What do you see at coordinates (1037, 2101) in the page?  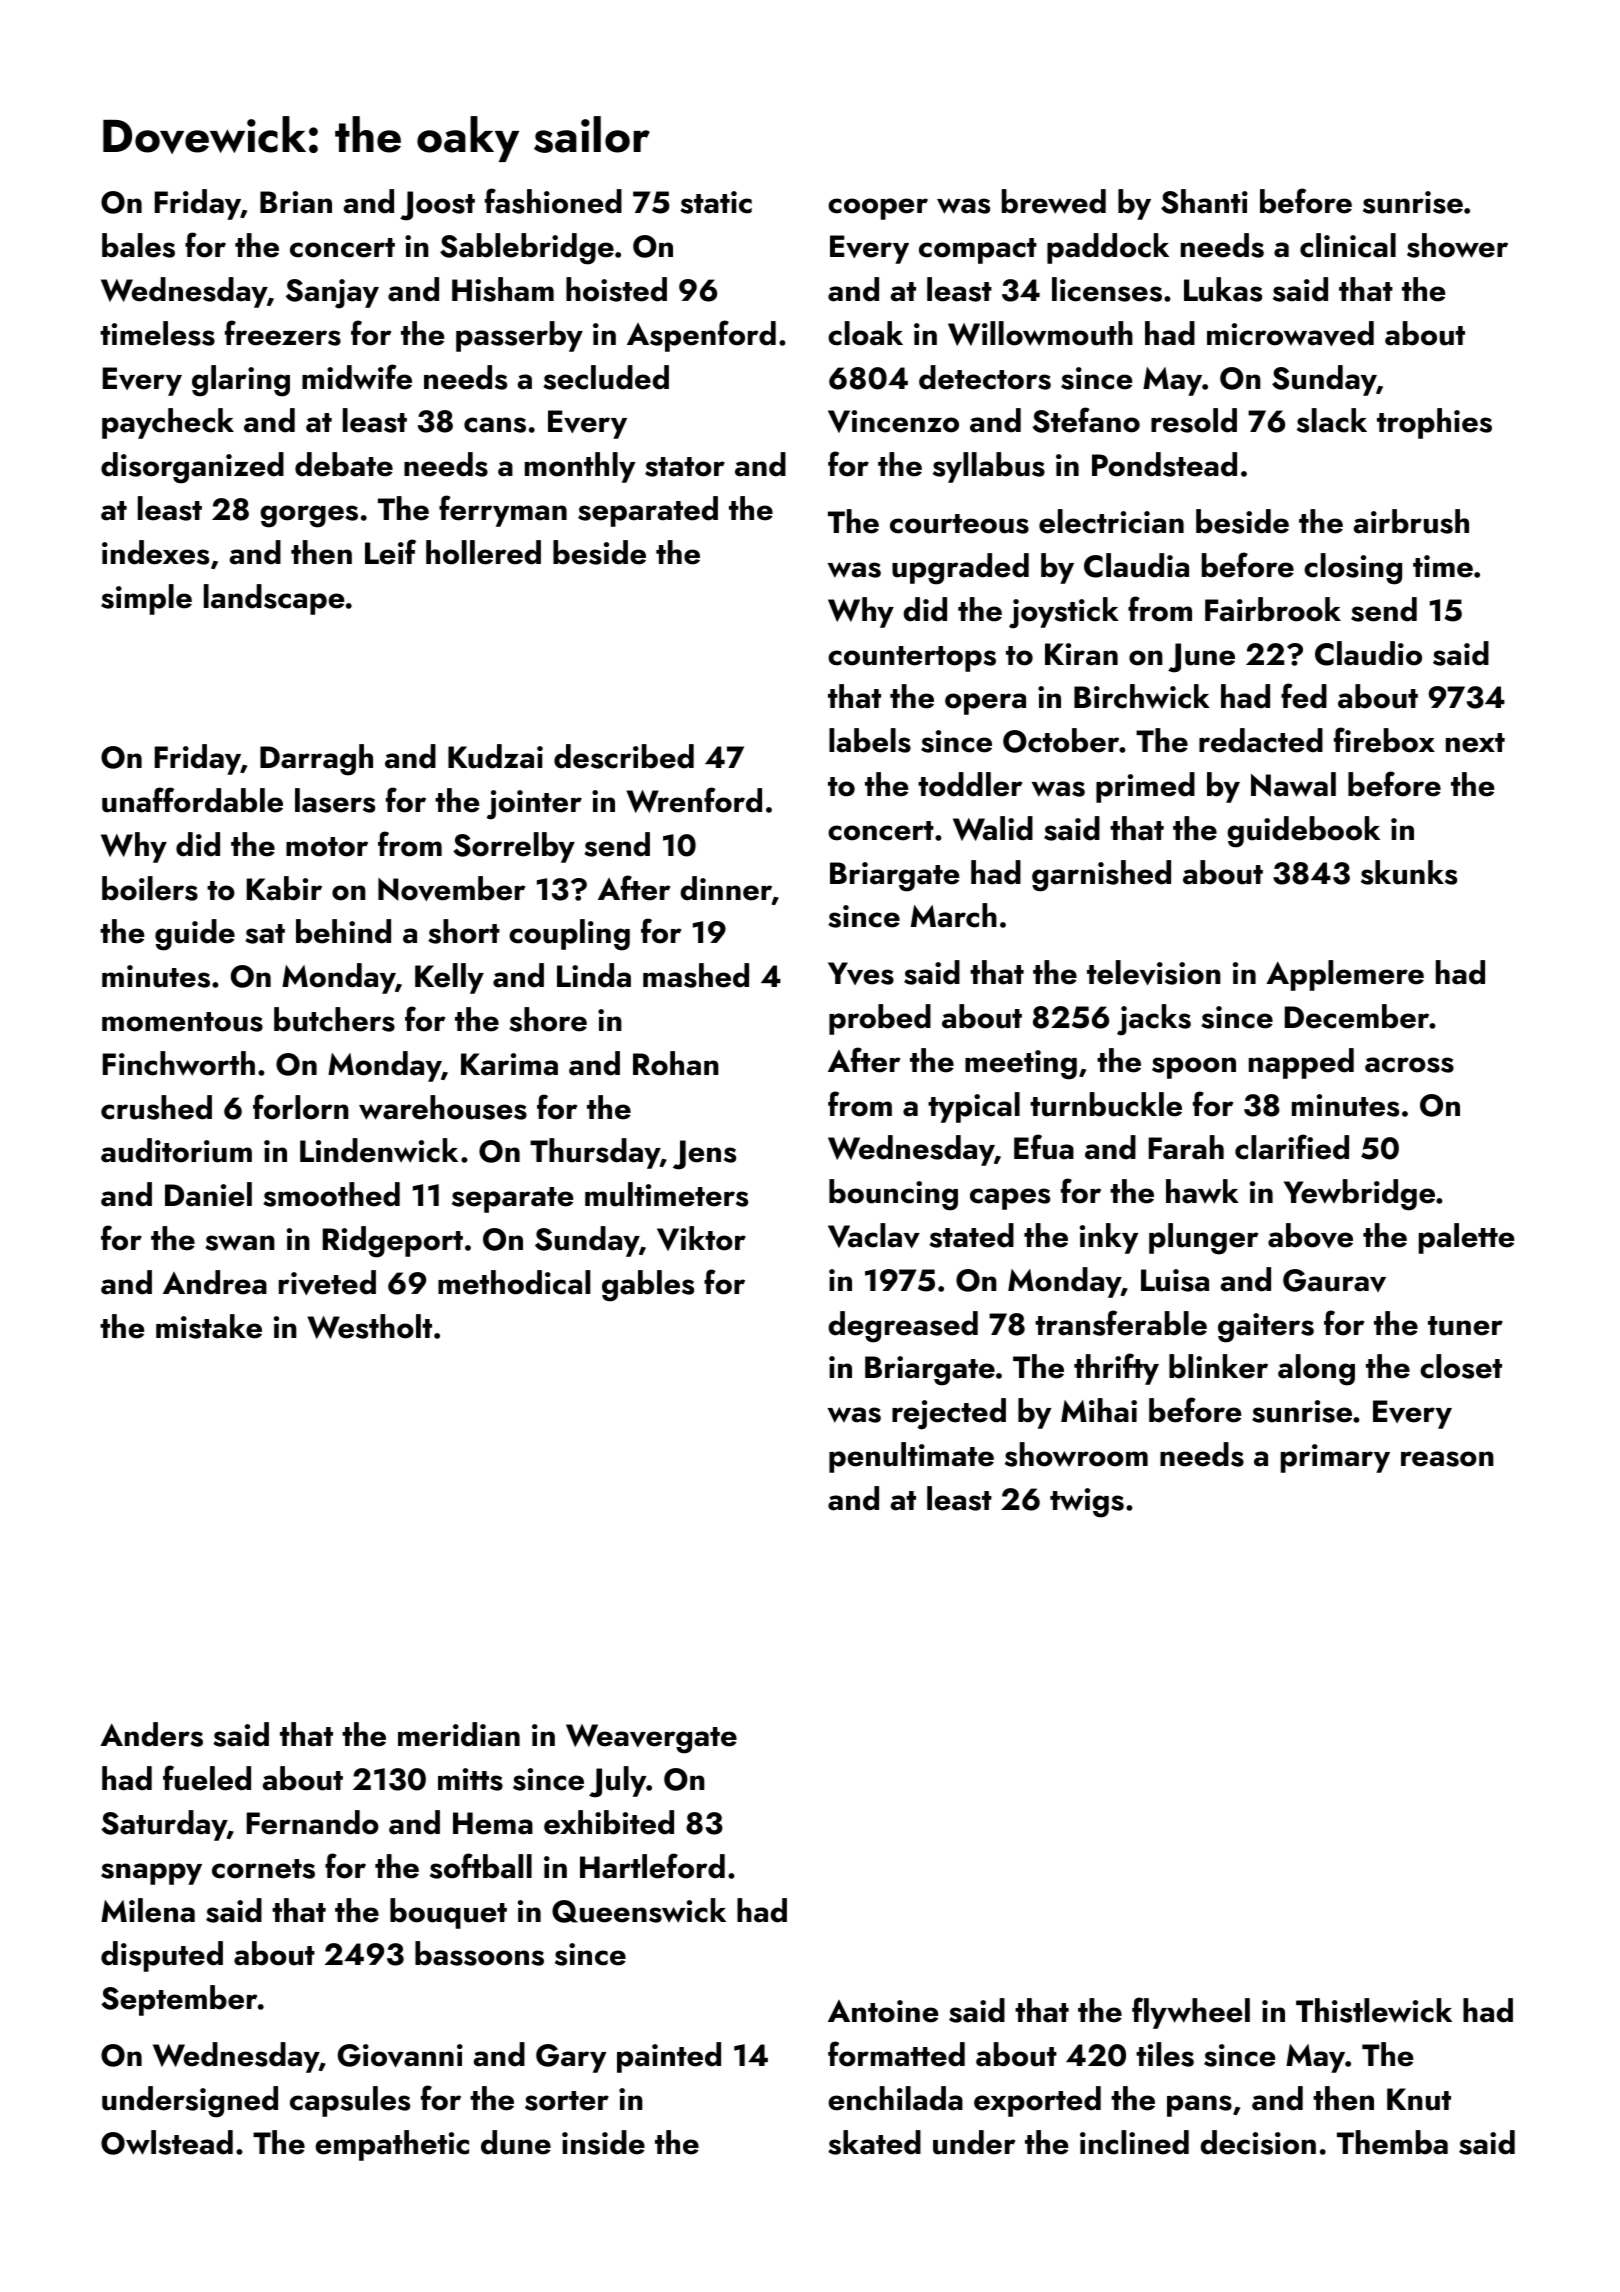 I see `exported` at bounding box center [1037, 2101].
